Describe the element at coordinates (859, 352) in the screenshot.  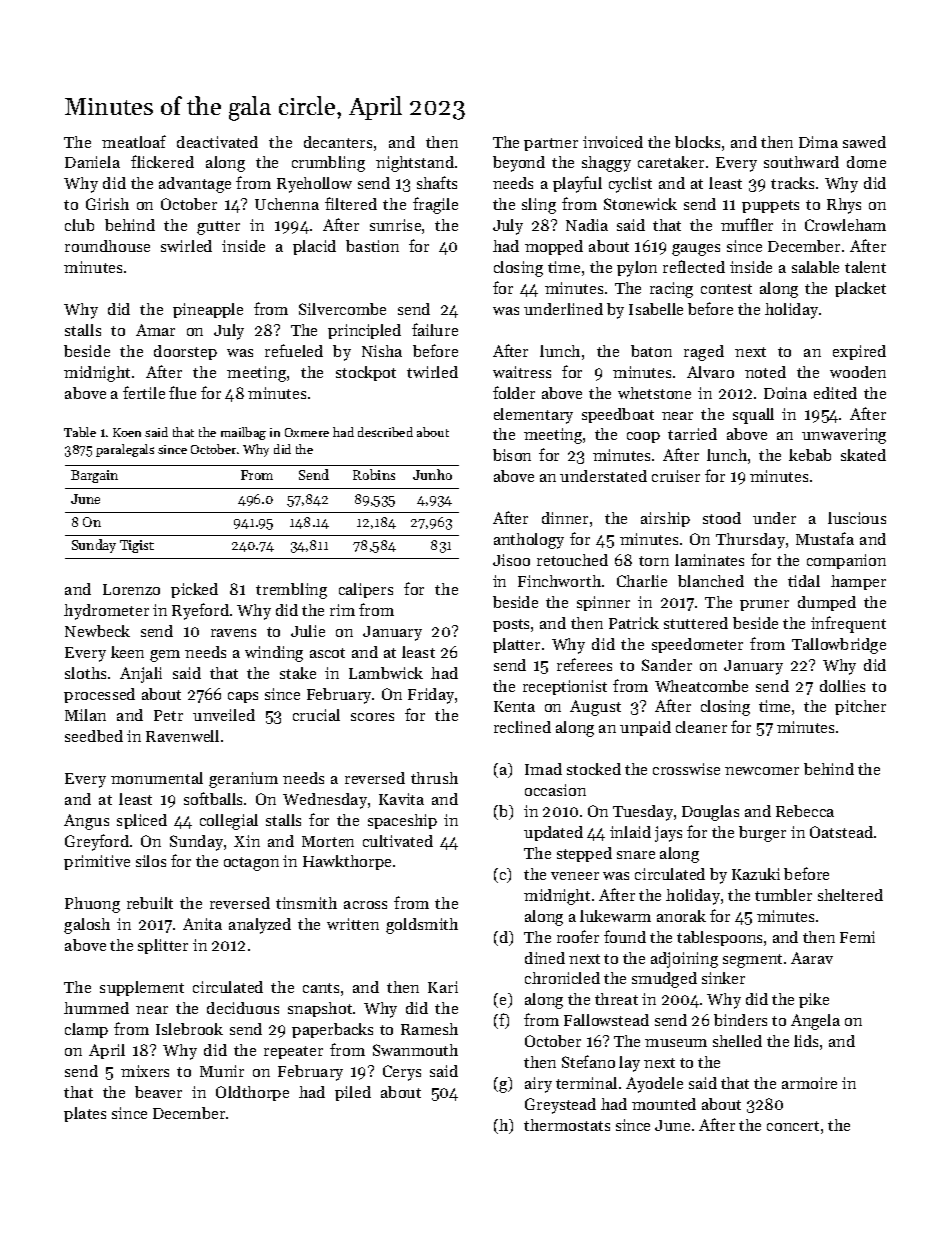
I see `expired` at that location.
